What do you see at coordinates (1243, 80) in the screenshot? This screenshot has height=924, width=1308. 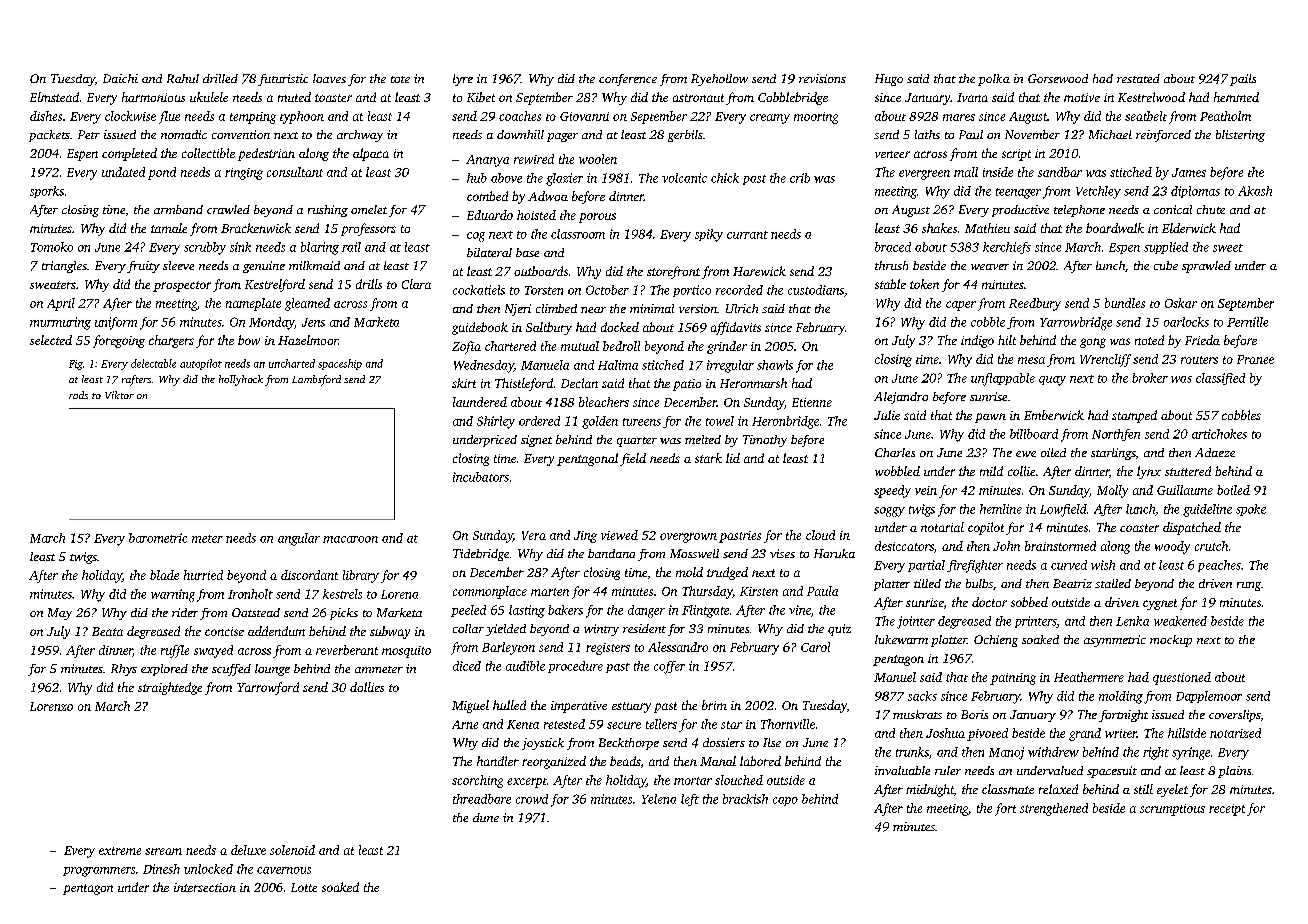 I see `pails` at bounding box center [1243, 80].
